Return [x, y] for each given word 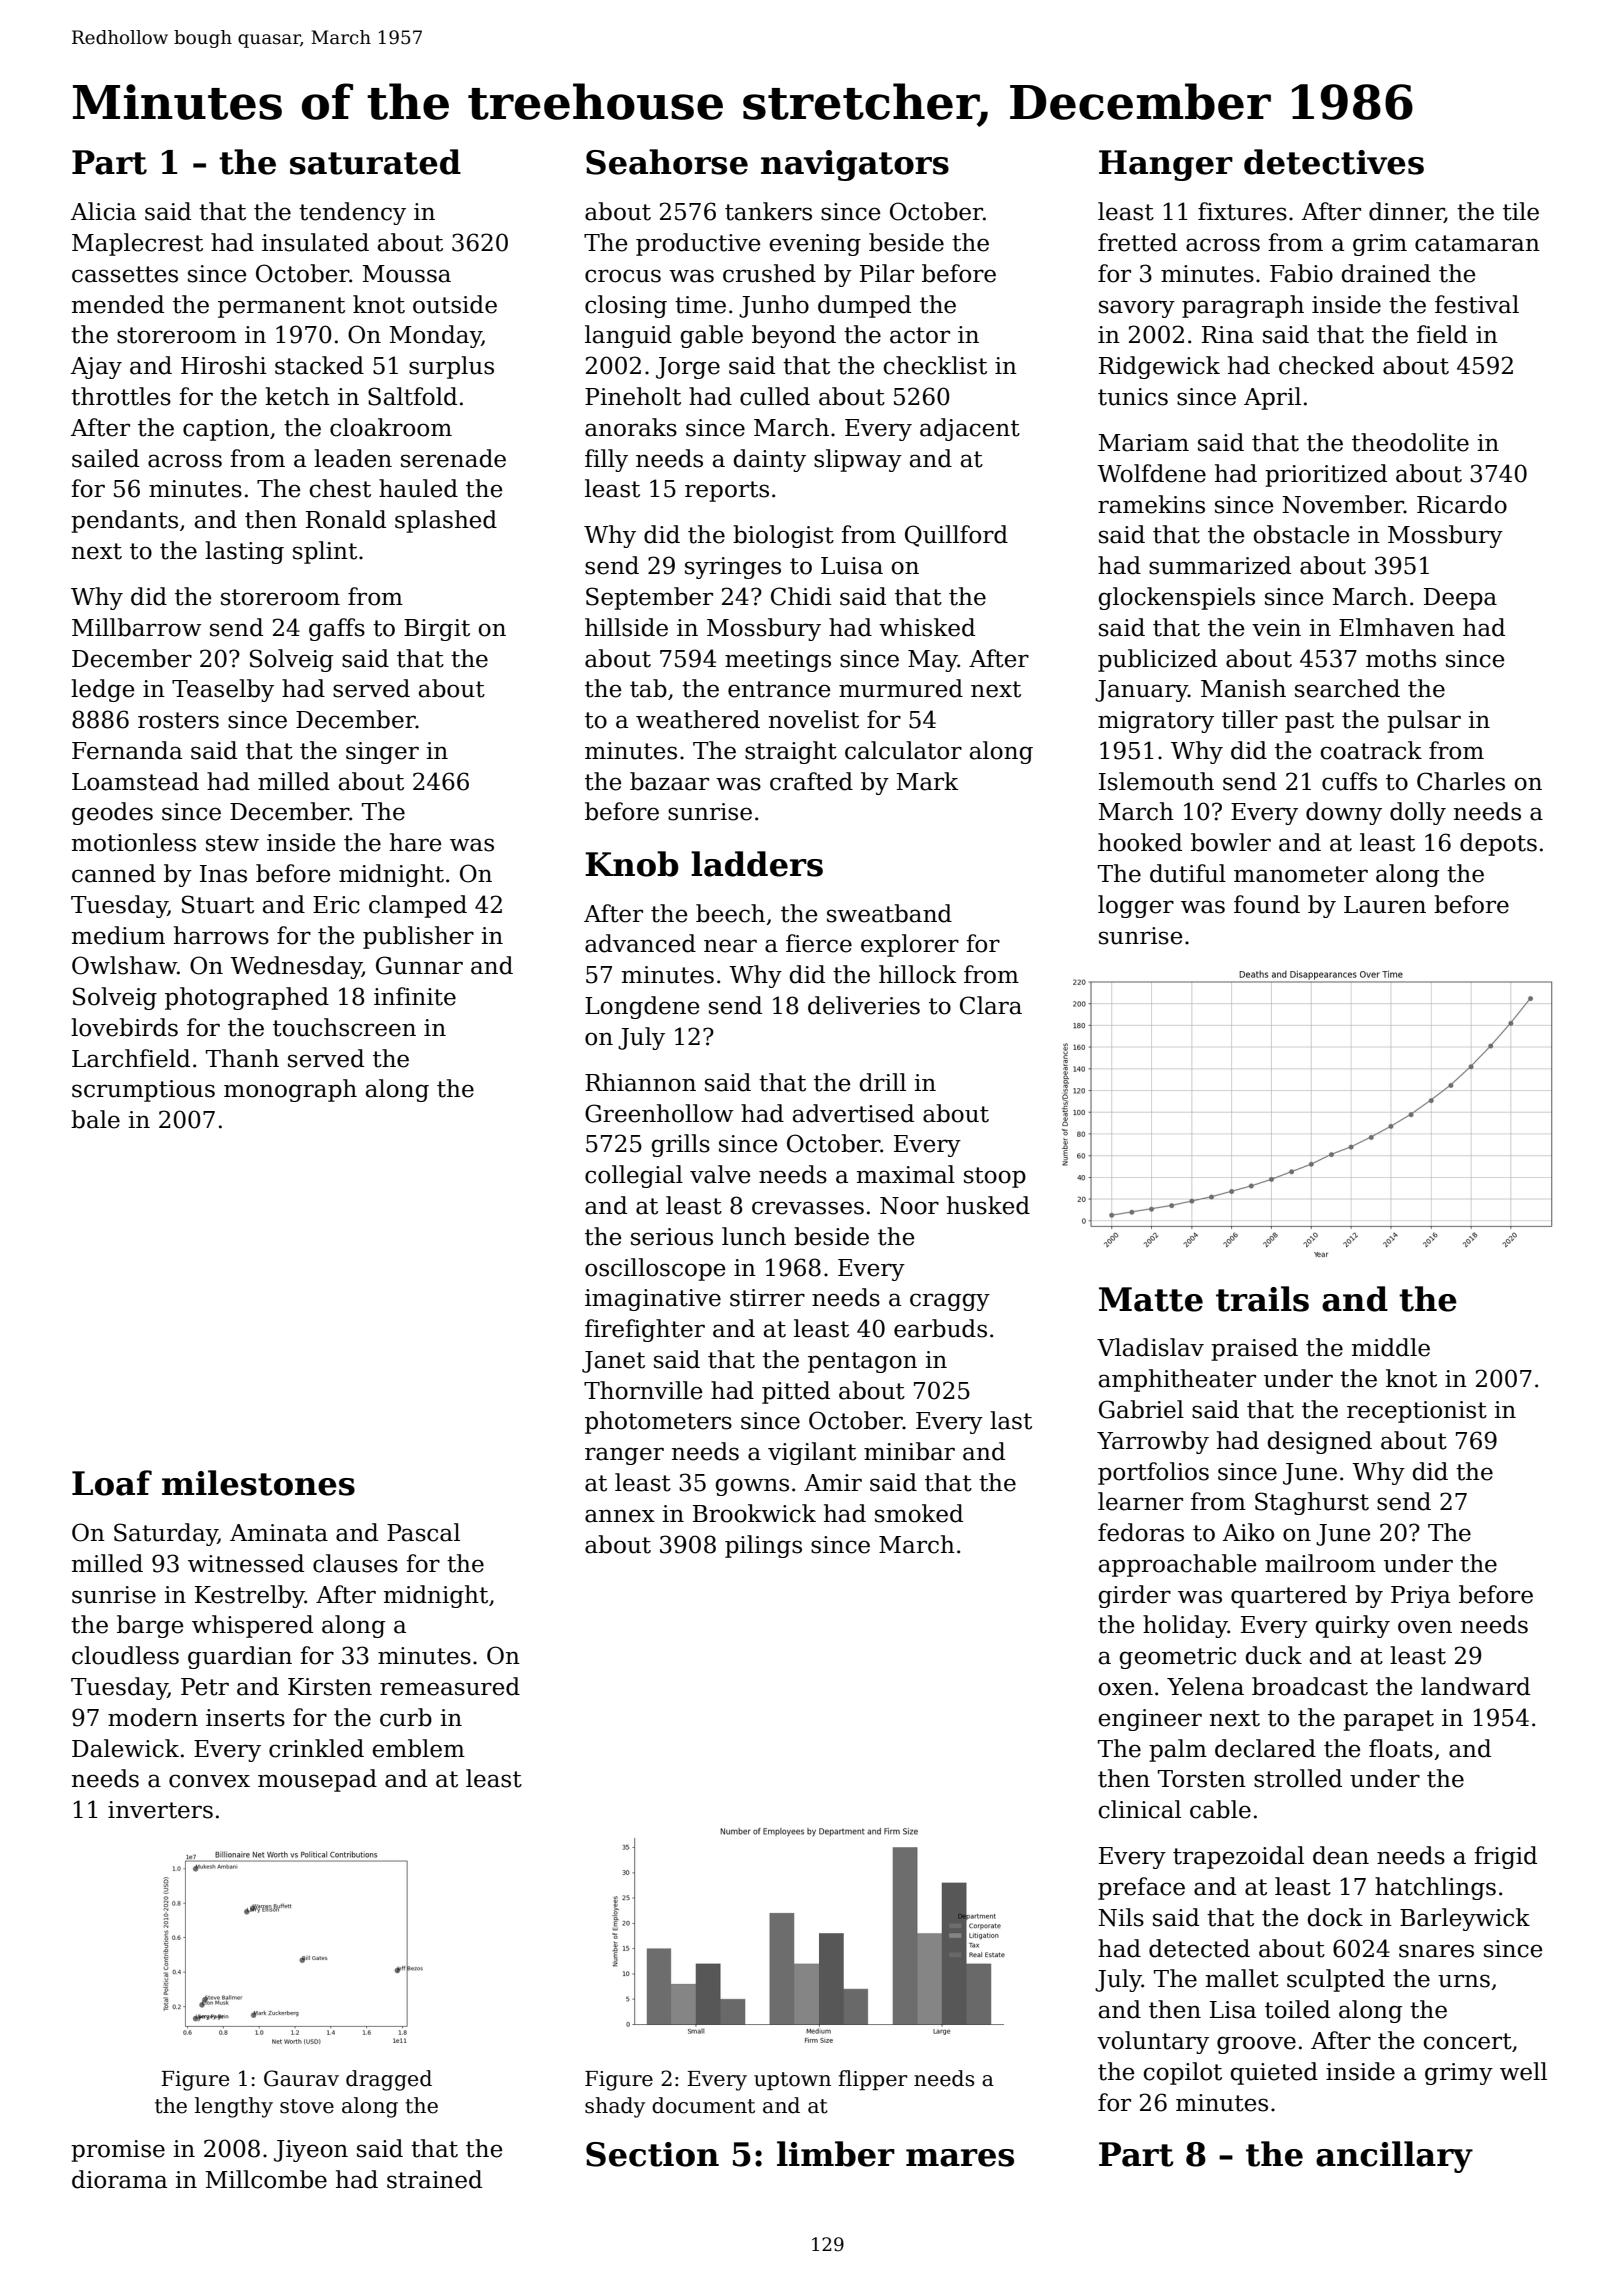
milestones [258, 1483]
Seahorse [667, 162]
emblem [419, 1748]
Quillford [956, 536]
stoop [995, 1177]
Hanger [1166, 165]
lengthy [234, 2107]
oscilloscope [655, 1269]
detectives [1334, 162]
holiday [1185, 1626]
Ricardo [1462, 504]
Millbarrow [136, 627]
